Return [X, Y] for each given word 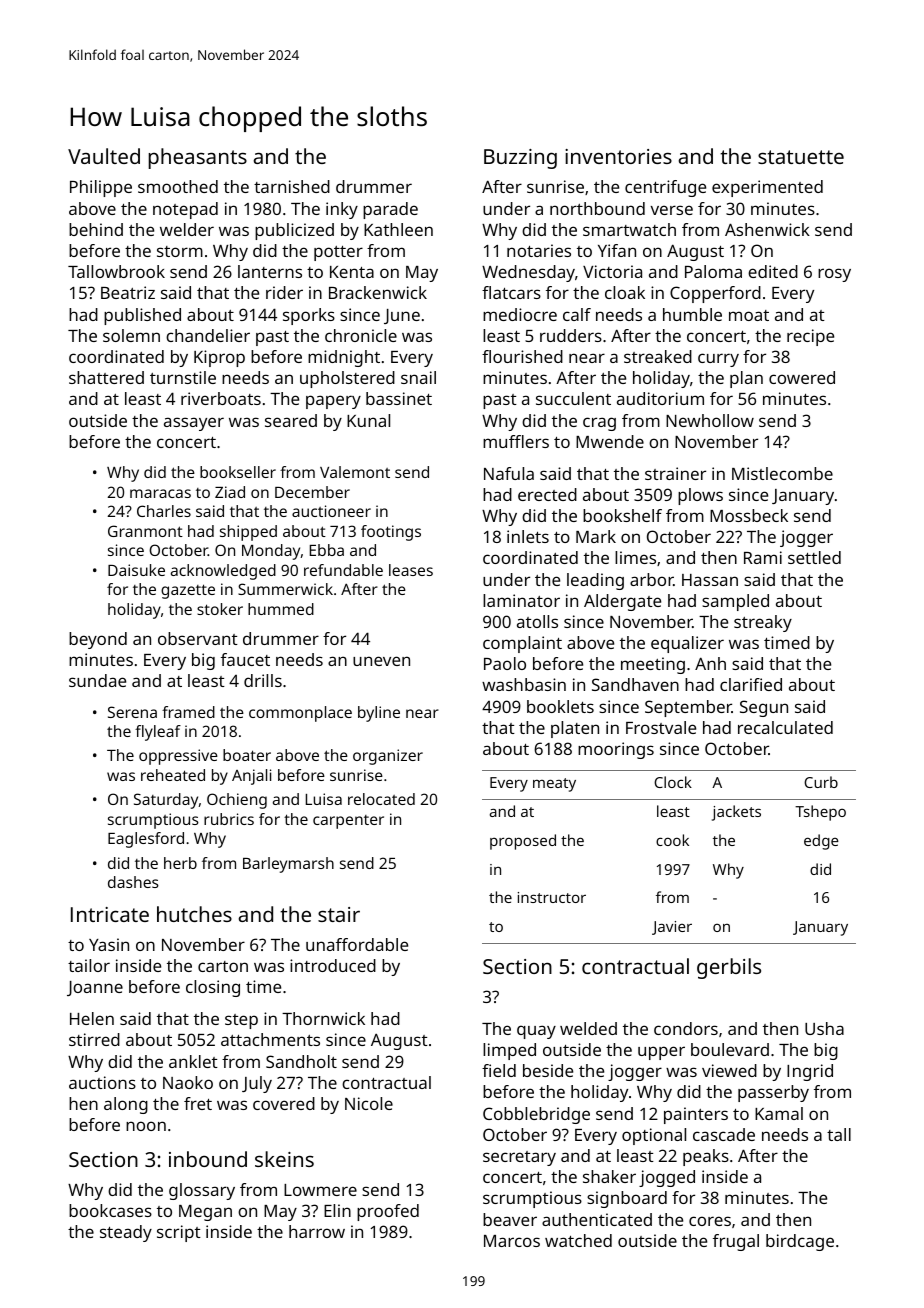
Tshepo [820, 813]
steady [126, 1233]
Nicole [369, 1103]
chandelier [208, 335]
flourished [522, 356]
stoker [220, 609]
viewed [729, 1070]
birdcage [800, 1242]
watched [578, 1240]
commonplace [300, 714]
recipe [810, 337]
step [241, 1021]
